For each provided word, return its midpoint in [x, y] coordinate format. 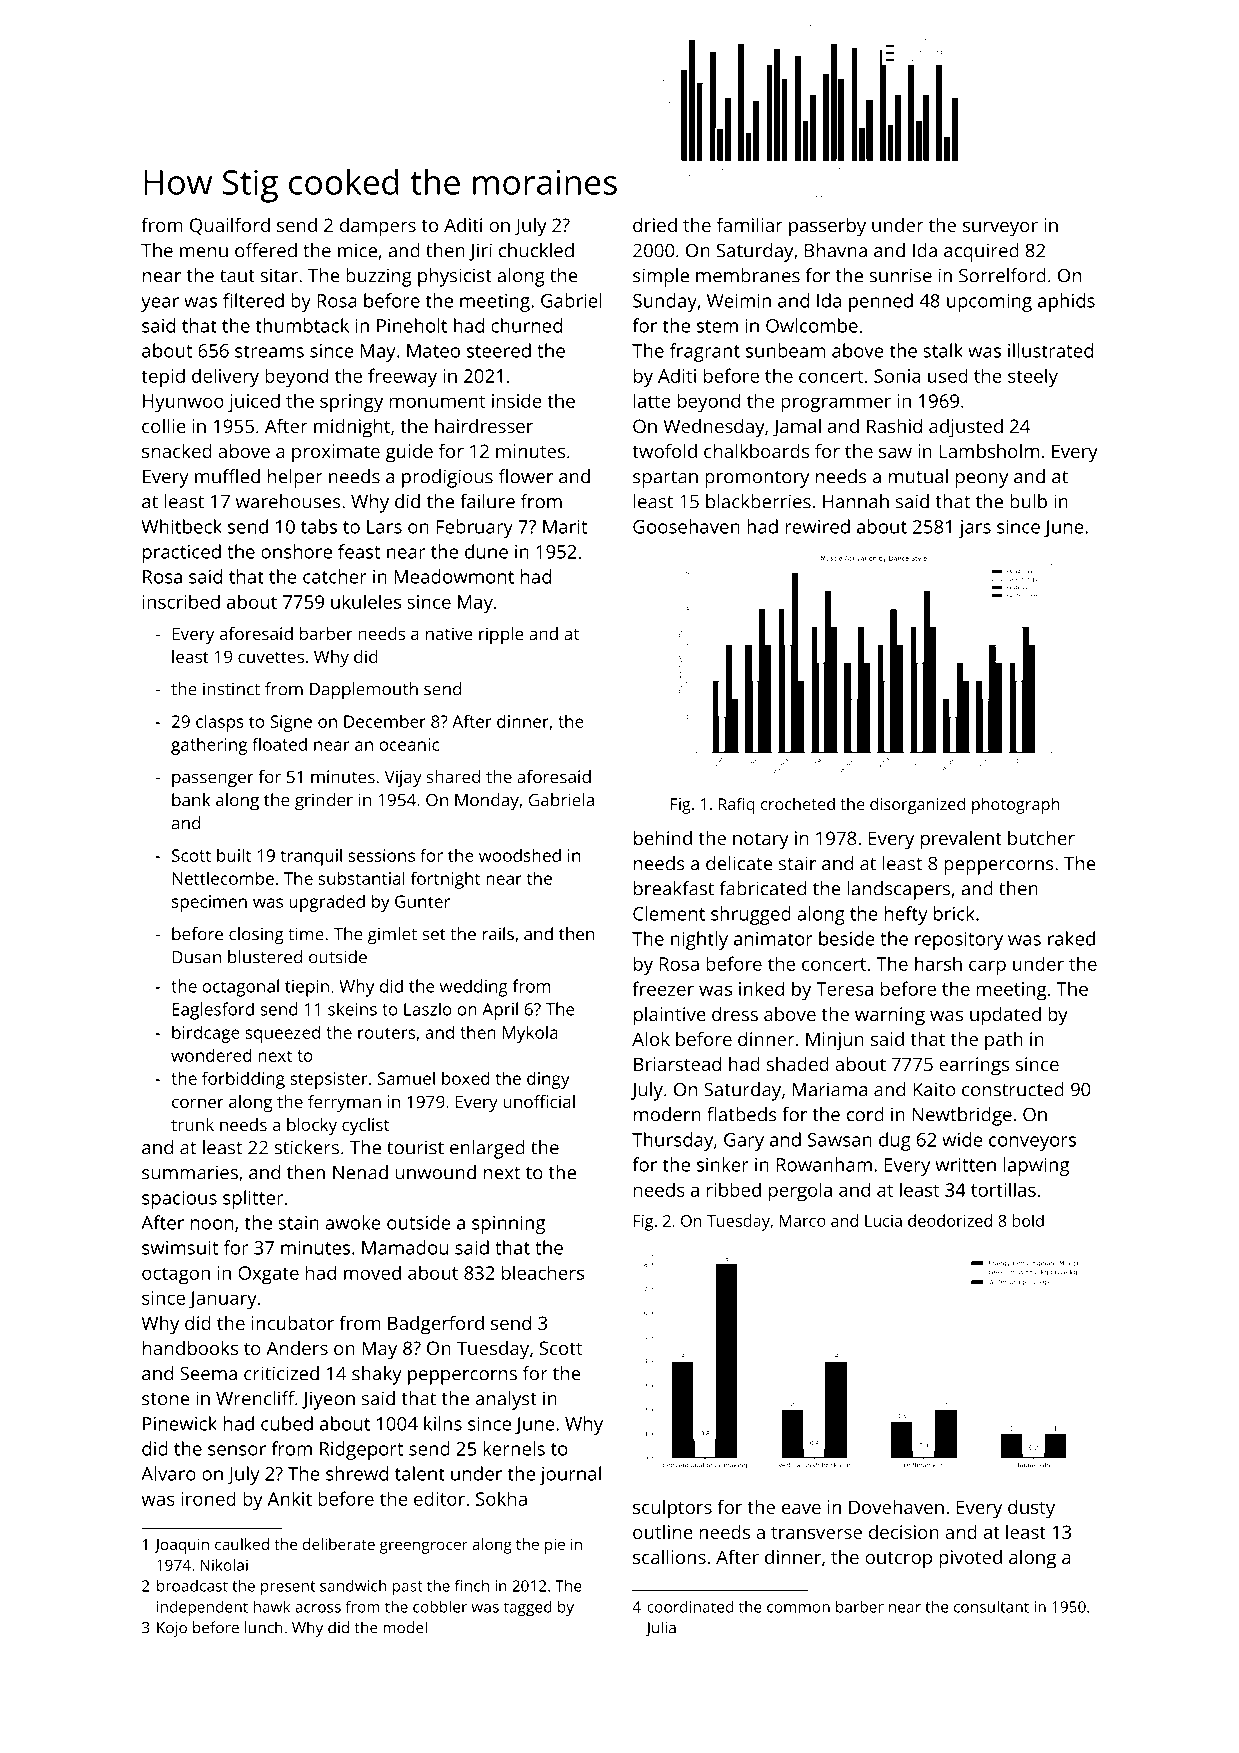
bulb [1028, 501]
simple [661, 277]
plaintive [670, 1016]
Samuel [406, 1078]
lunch [264, 1627]
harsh [938, 963]
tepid [163, 377]
